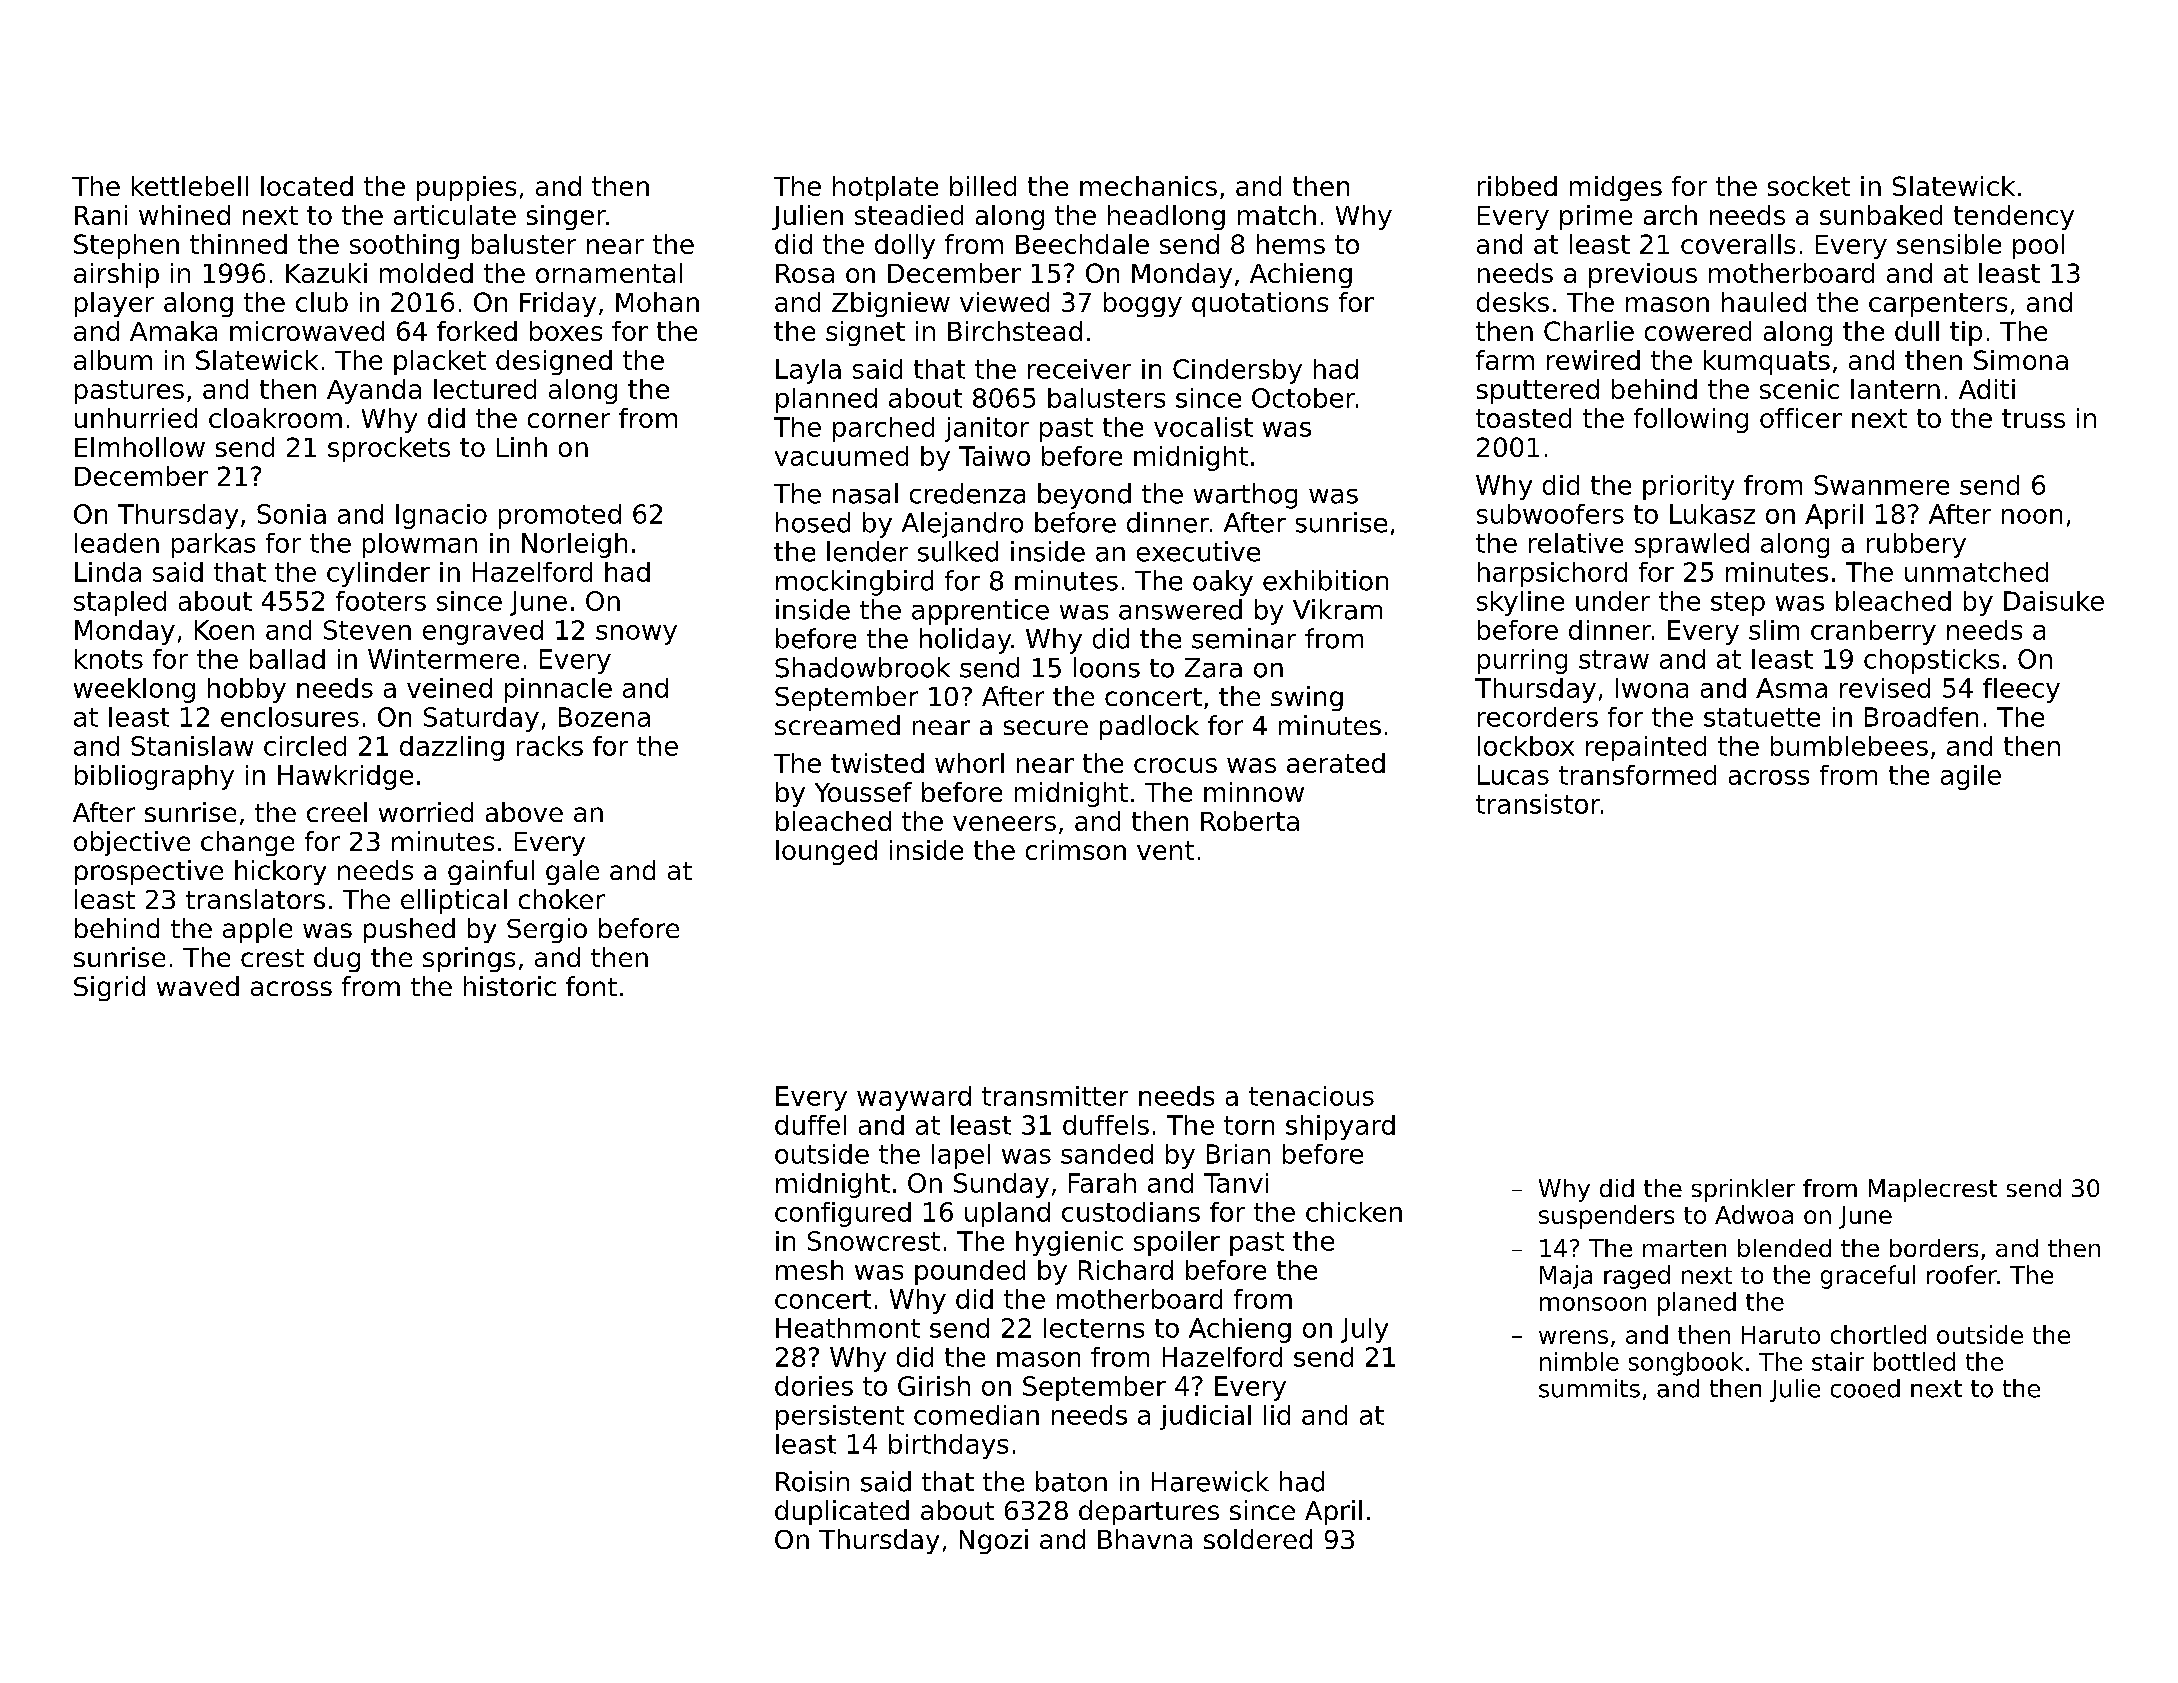 This screenshot has height=1683, width=2178. Describe the element at coordinates (1616, 188) in the screenshot. I see `midges` at that location.
